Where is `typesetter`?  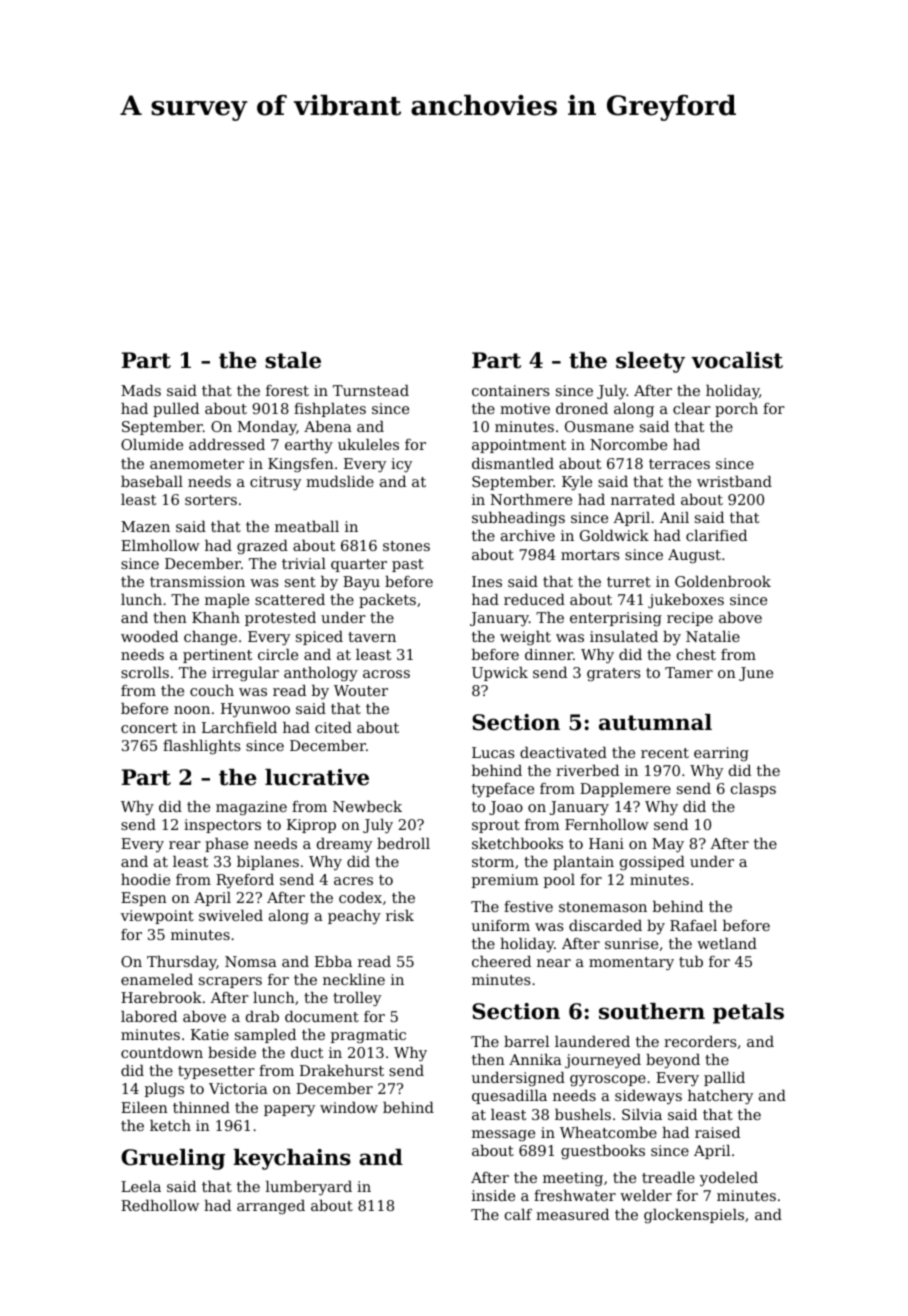 typesetter is located at coordinates (216, 1073).
